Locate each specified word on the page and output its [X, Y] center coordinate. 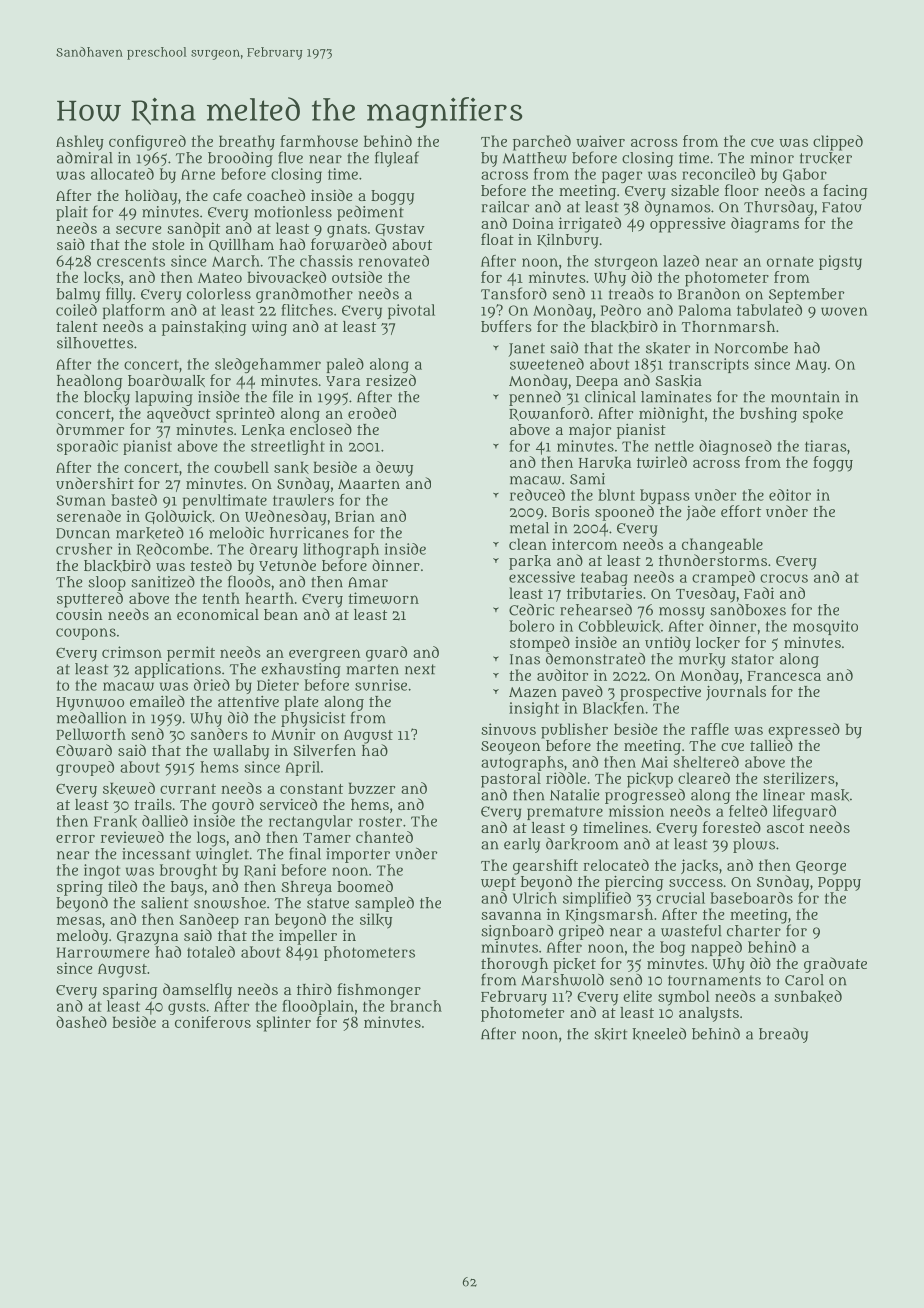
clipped [838, 143]
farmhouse [319, 141]
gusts [187, 1008]
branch [416, 1006]
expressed [804, 731]
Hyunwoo [90, 704]
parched [542, 143]
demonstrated [595, 658]
